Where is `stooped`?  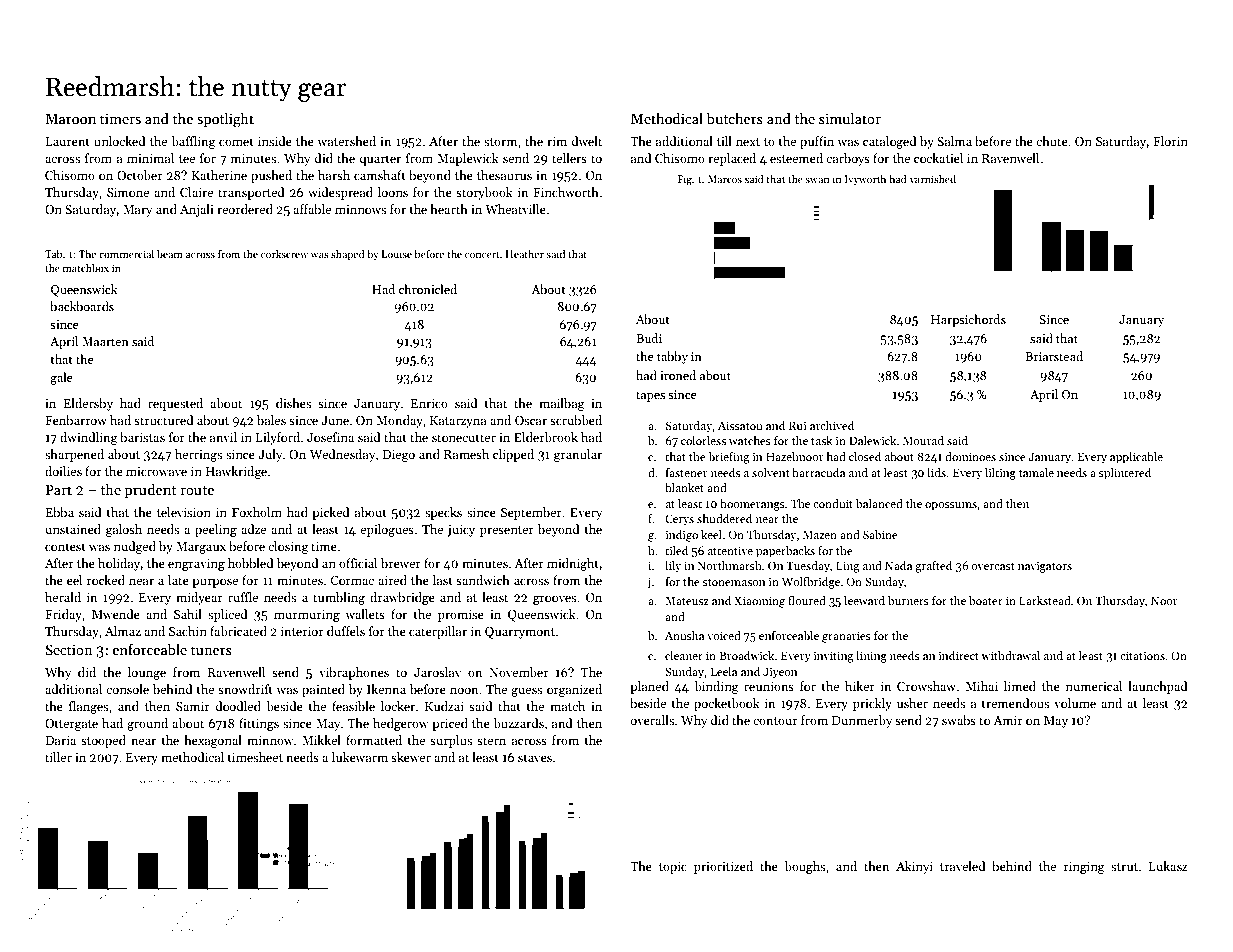
stooped is located at coordinates (103, 741).
